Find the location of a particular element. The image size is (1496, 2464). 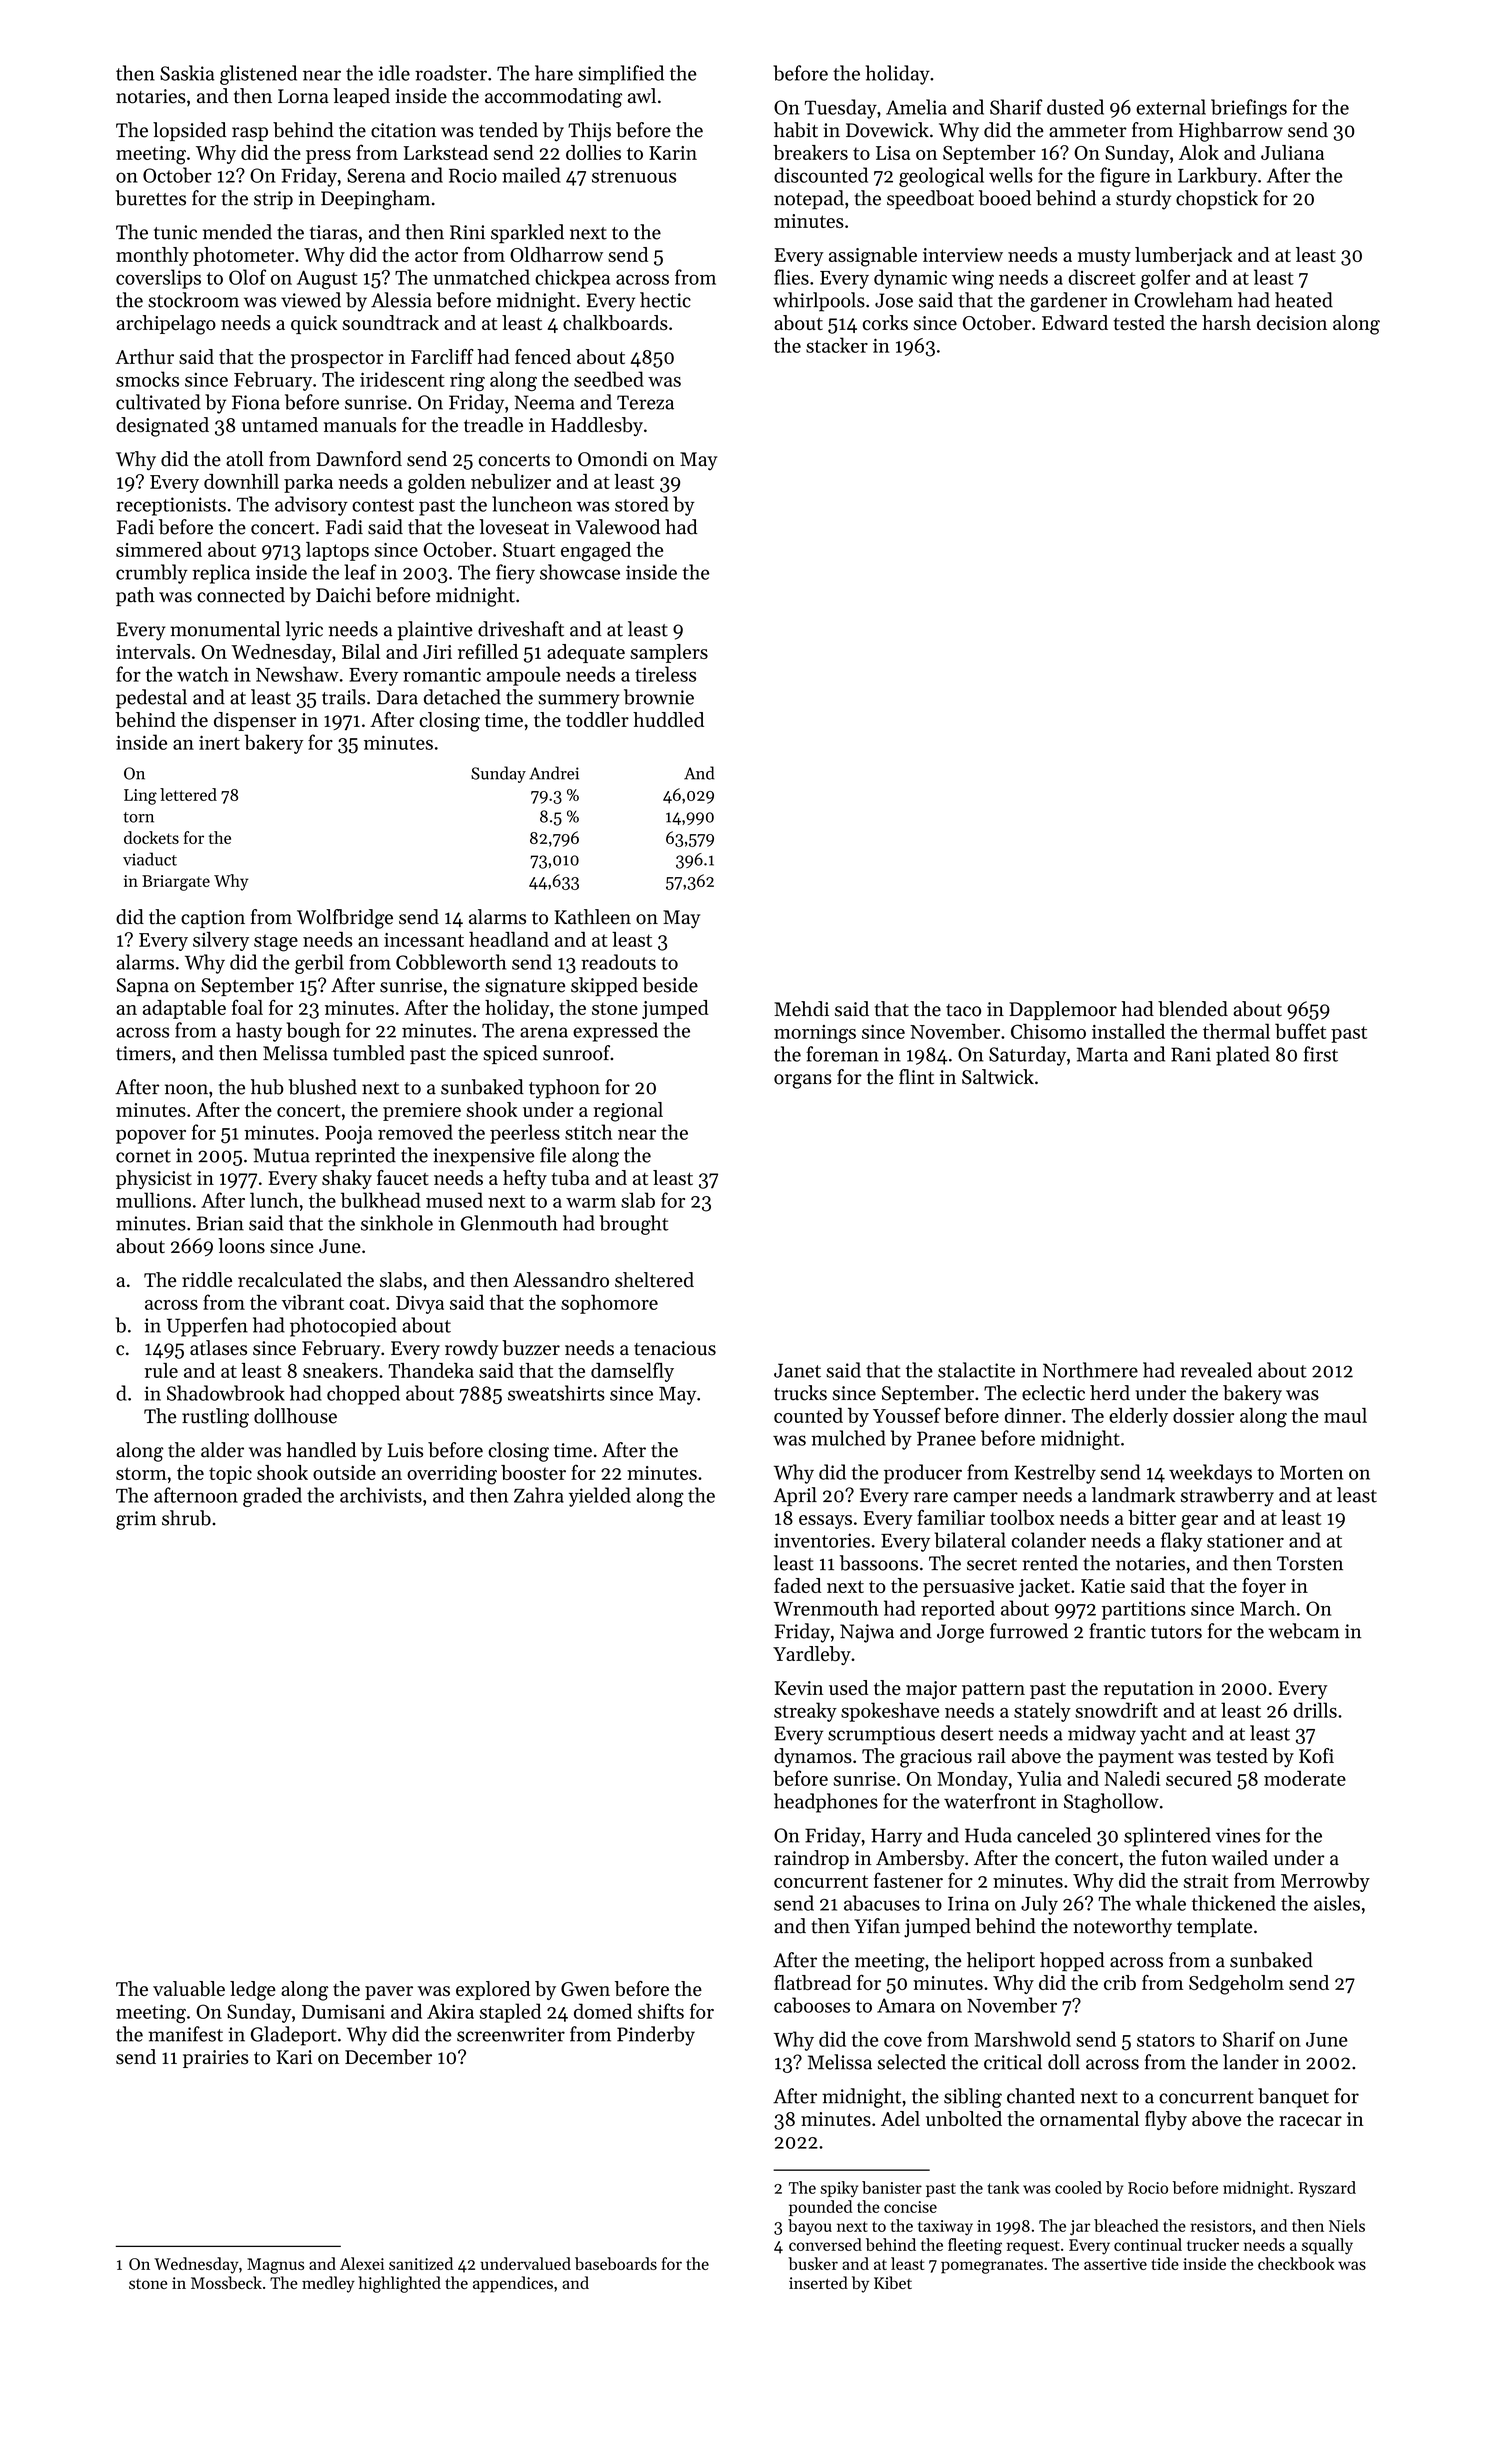

Juliana is located at coordinates (1292, 152).
